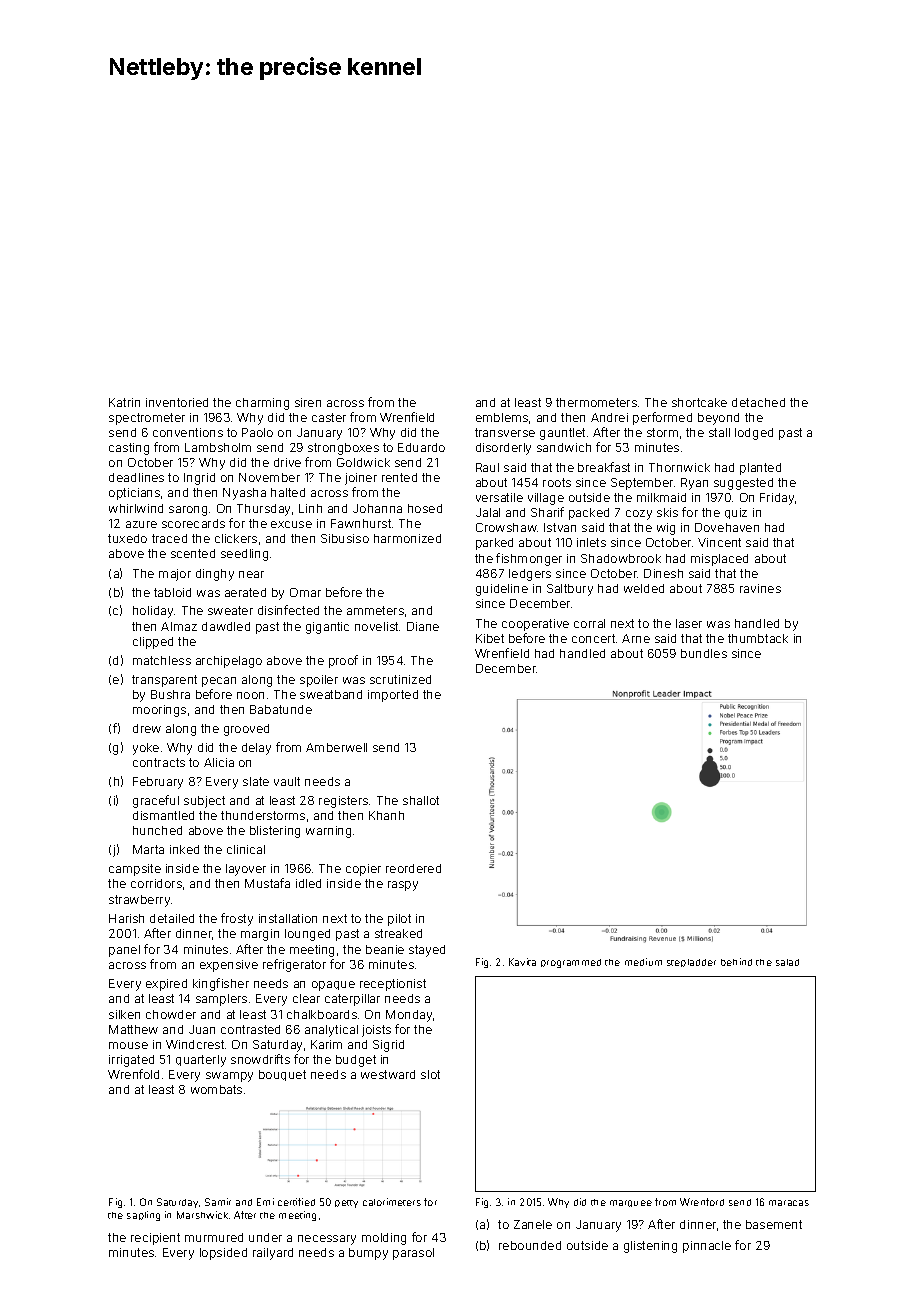 This screenshot has width=924, height=1308. Describe the element at coordinates (179, 626) in the screenshot. I see `Almaz` at that location.
